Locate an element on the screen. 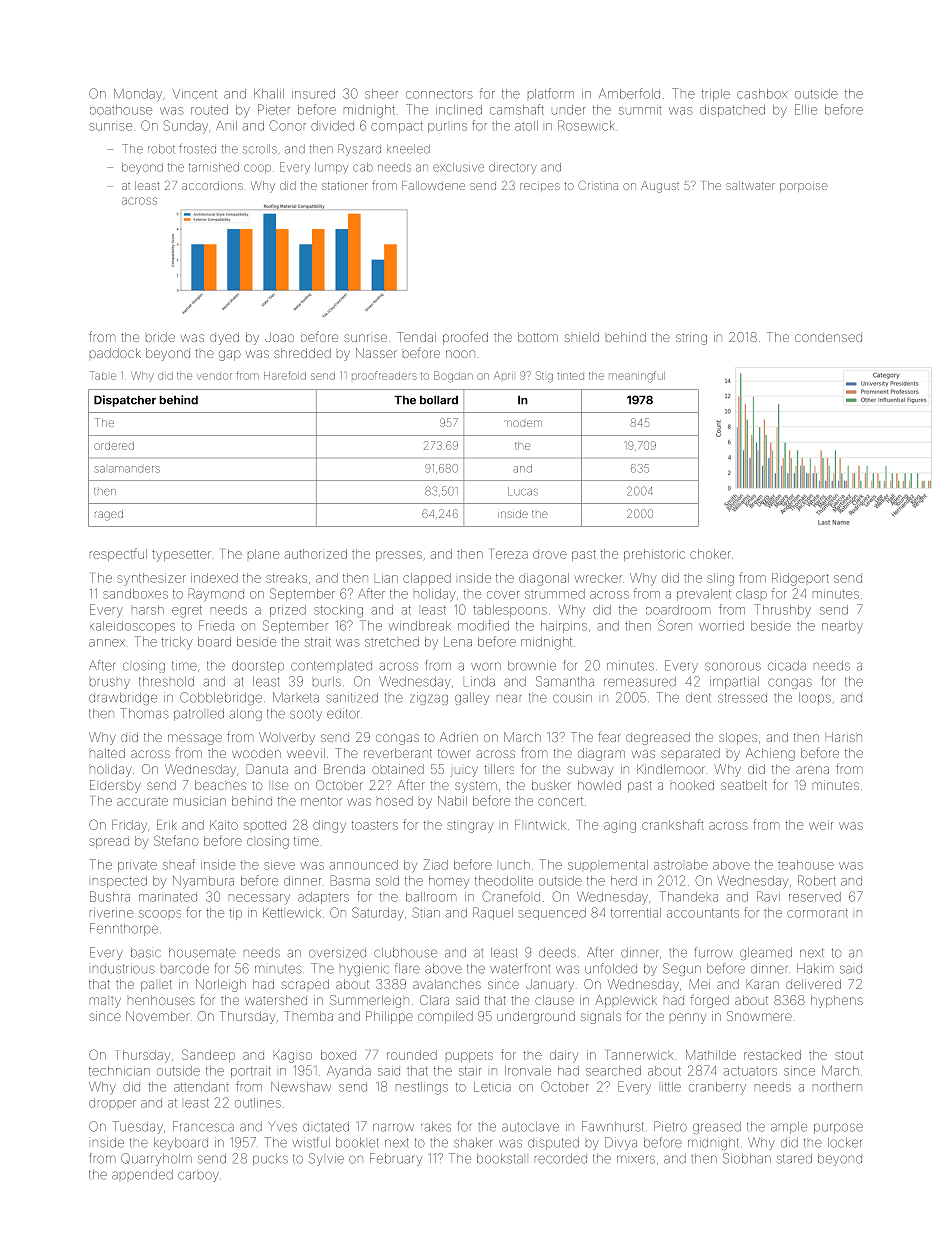  synthesizer is located at coordinates (151, 579).
